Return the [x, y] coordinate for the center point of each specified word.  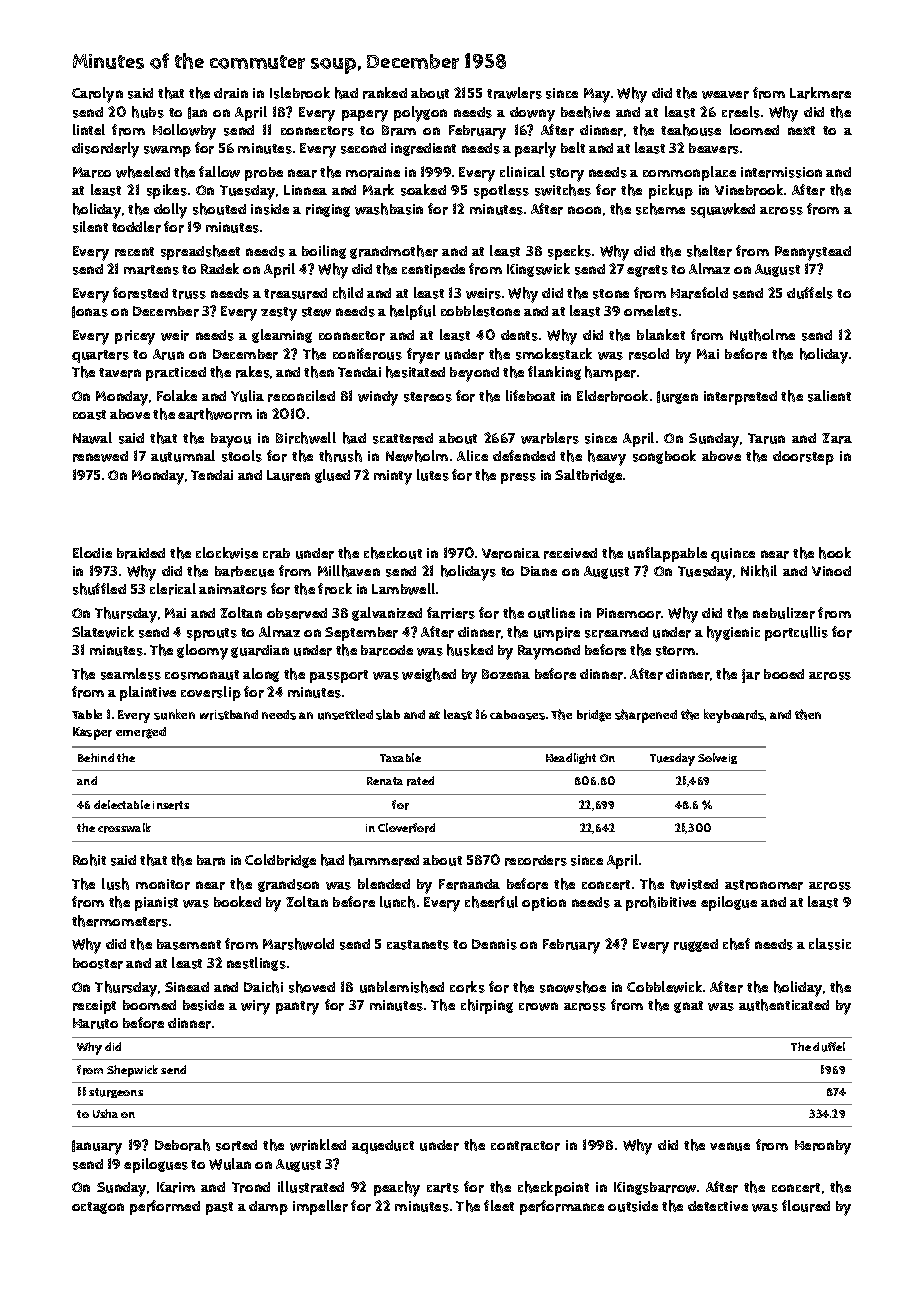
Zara [837, 438]
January [97, 1147]
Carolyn [97, 95]
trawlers [514, 93]
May [597, 95]
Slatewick [103, 632]
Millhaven [349, 571]
